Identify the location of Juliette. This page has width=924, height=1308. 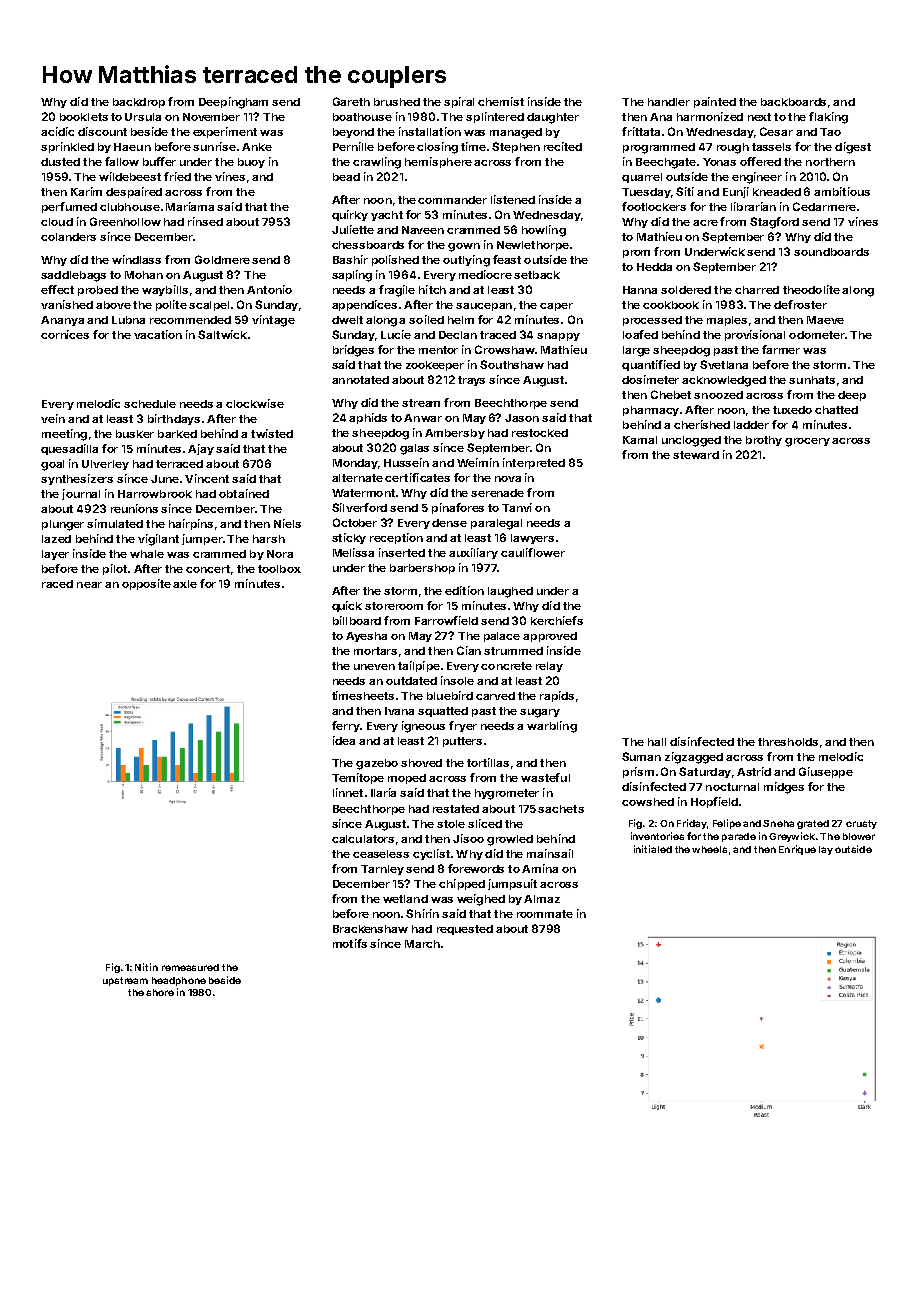
(353, 229).
